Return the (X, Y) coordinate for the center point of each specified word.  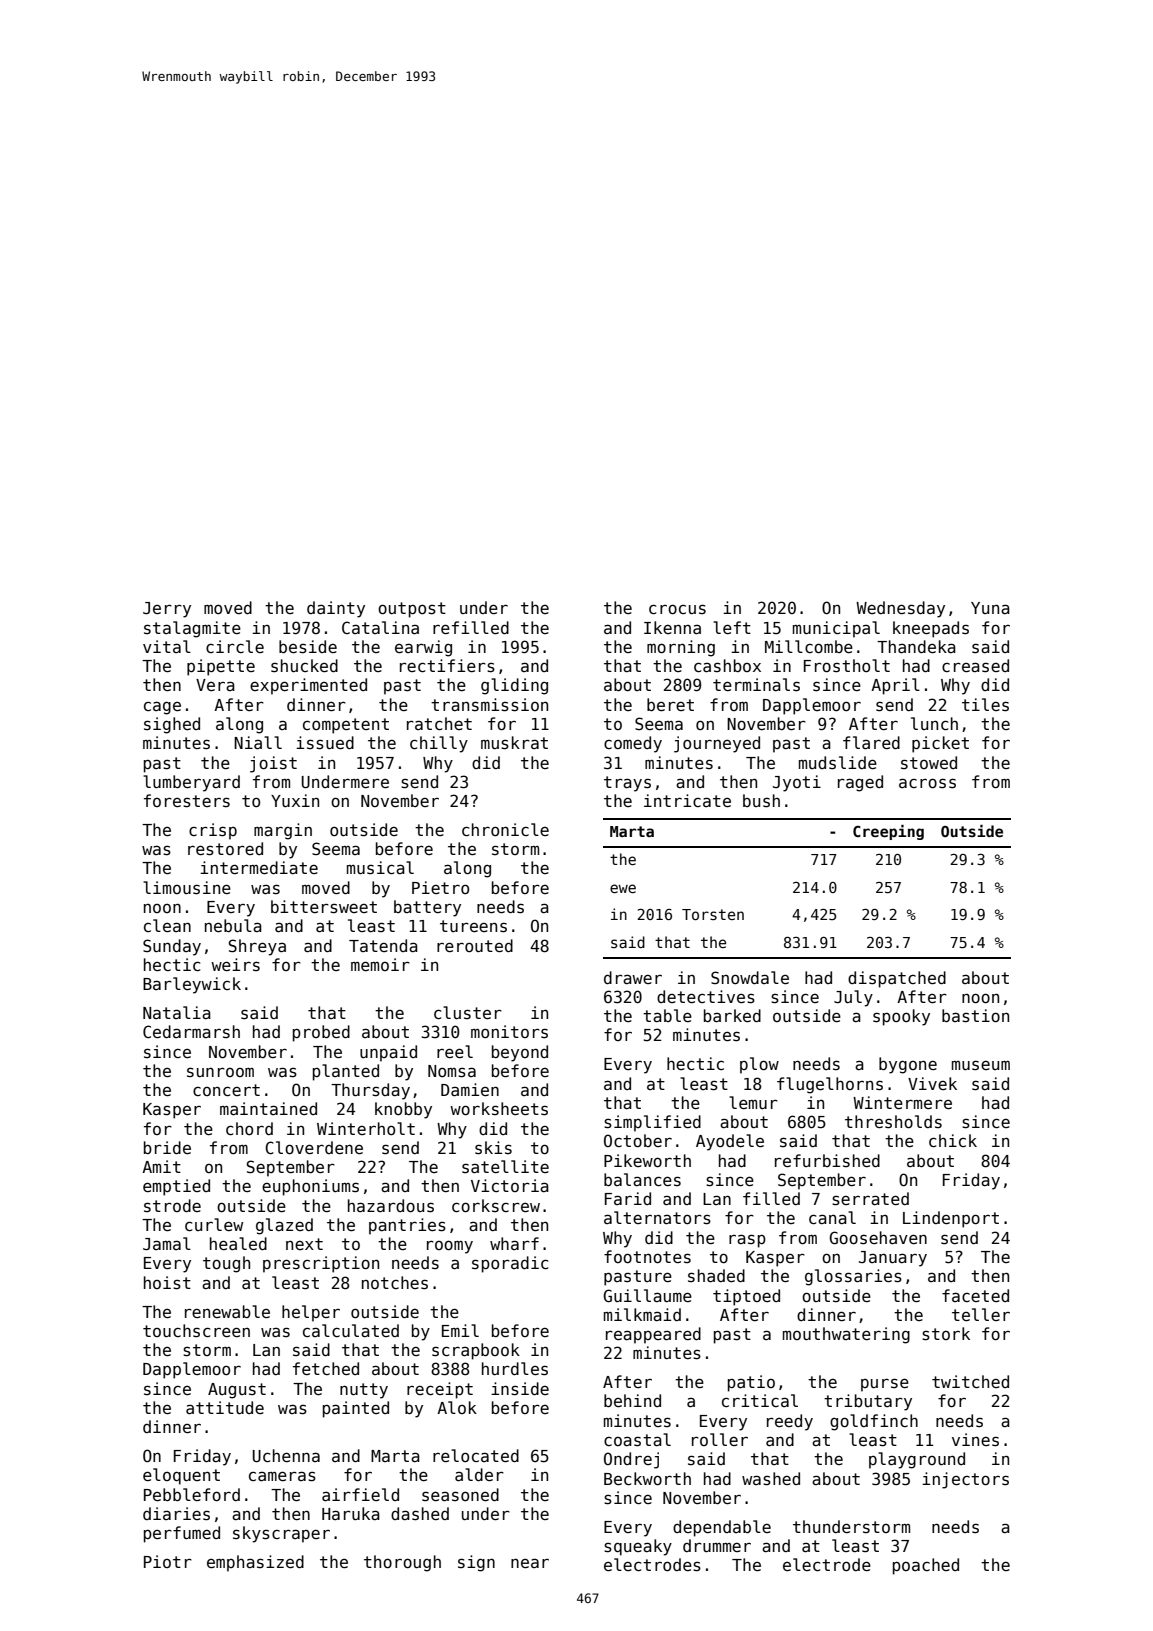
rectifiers (447, 666)
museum (981, 1065)
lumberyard (191, 783)
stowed (929, 762)
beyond (520, 1053)
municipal (836, 629)
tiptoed (746, 1297)
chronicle (505, 829)
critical (760, 1400)
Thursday (370, 1091)
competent (346, 726)
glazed (284, 1226)
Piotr (168, 1561)
